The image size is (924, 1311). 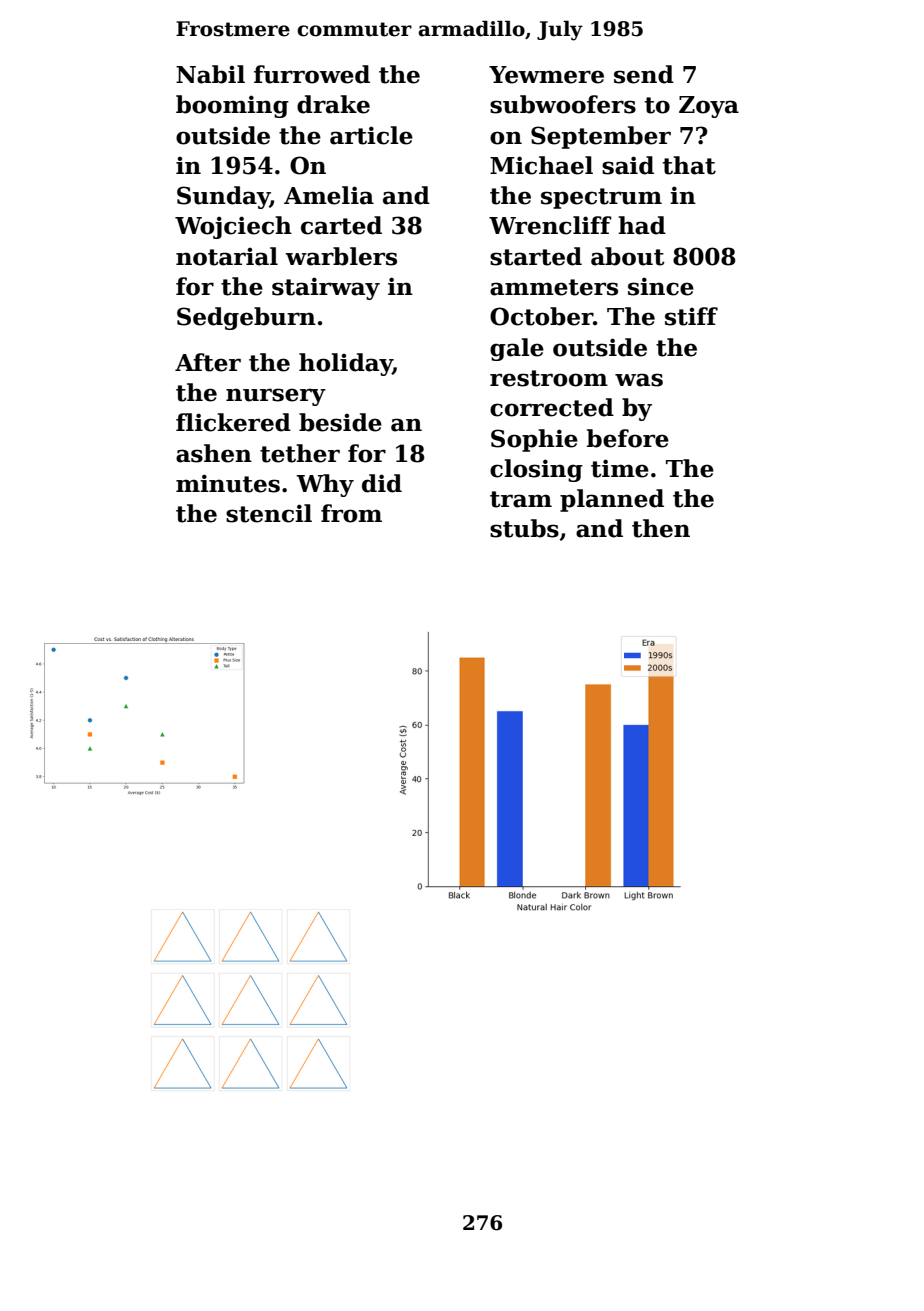 I want to click on Michael, so click(x=541, y=165).
